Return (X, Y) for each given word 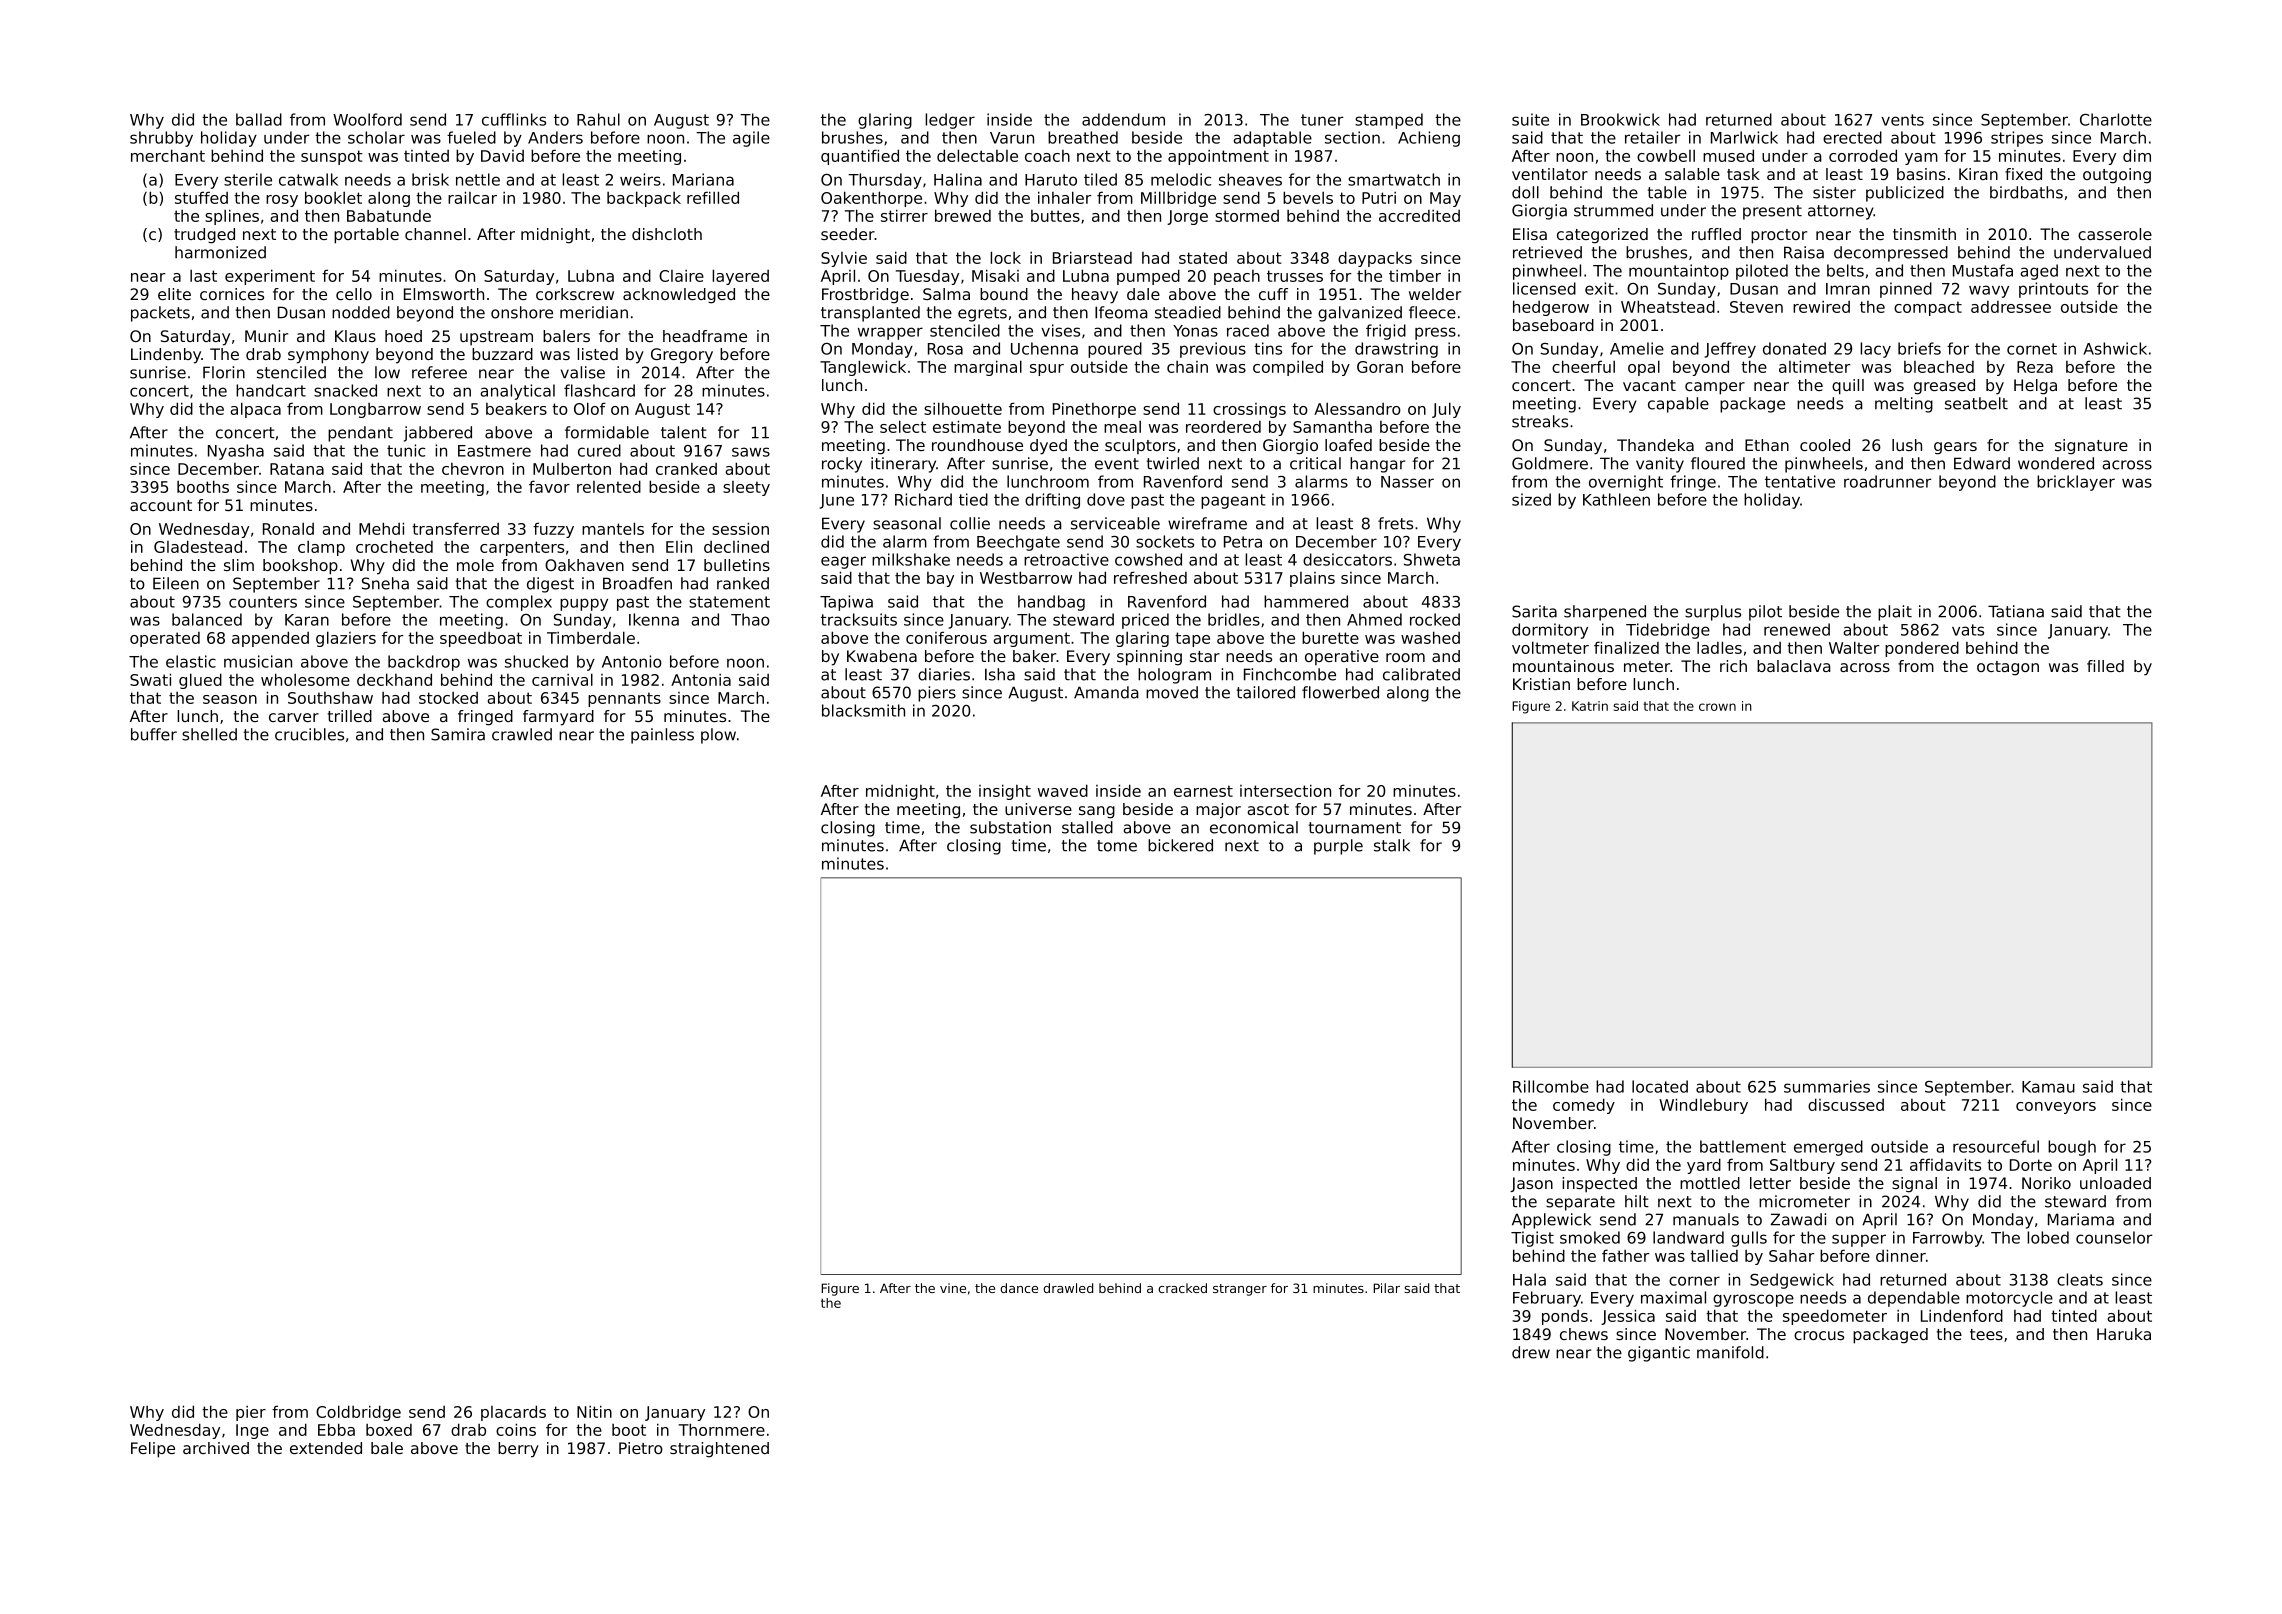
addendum (1123, 119)
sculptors (1140, 446)
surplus (1713, 613)
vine (953, 1288)
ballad (259, 119)
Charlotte (2116, 119)
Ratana (297, 469)
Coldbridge (358, 1413)
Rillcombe (1551, 1086)
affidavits (1945, 1164)
